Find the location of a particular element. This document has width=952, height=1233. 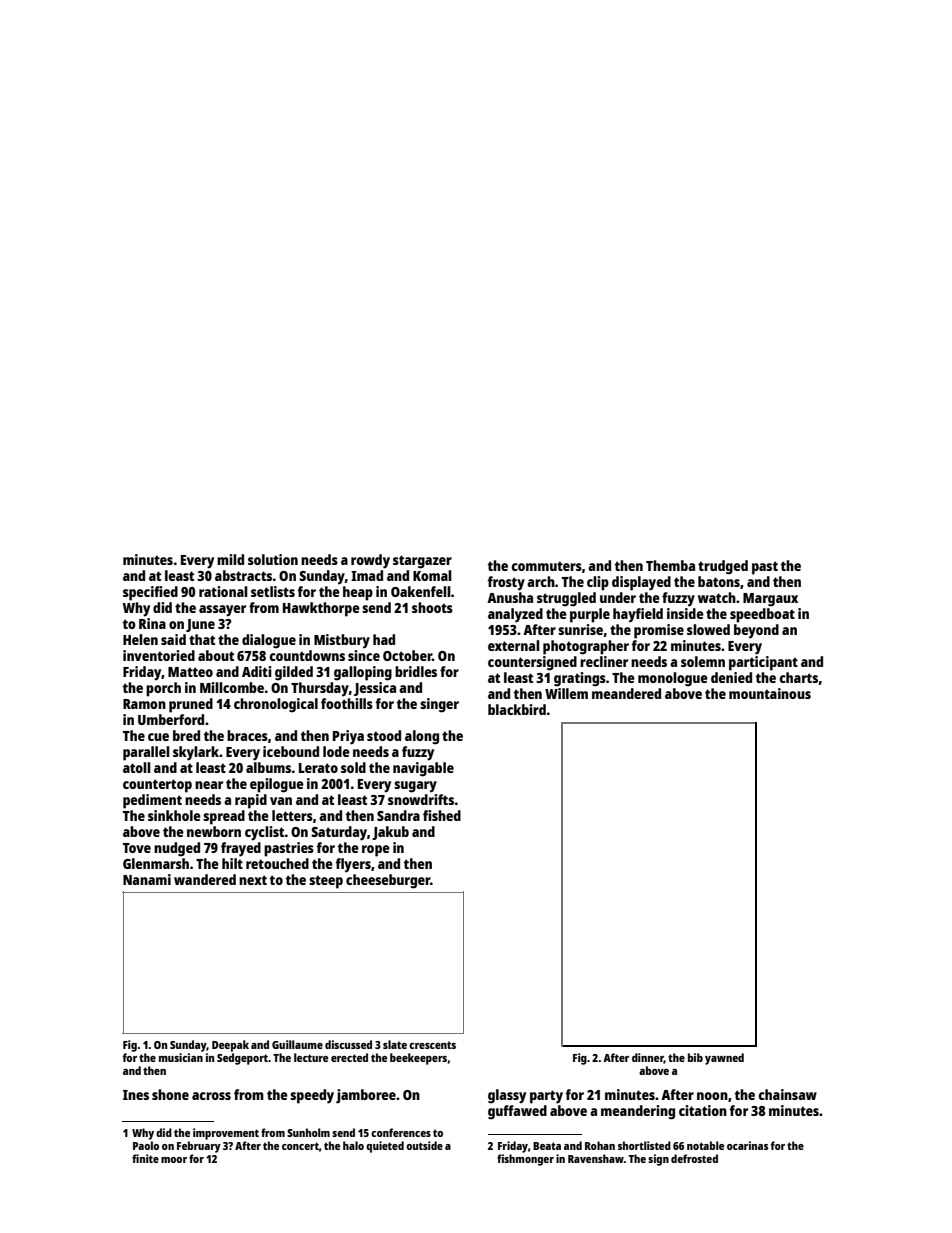

commuters is located at coordinates (546, 566).
